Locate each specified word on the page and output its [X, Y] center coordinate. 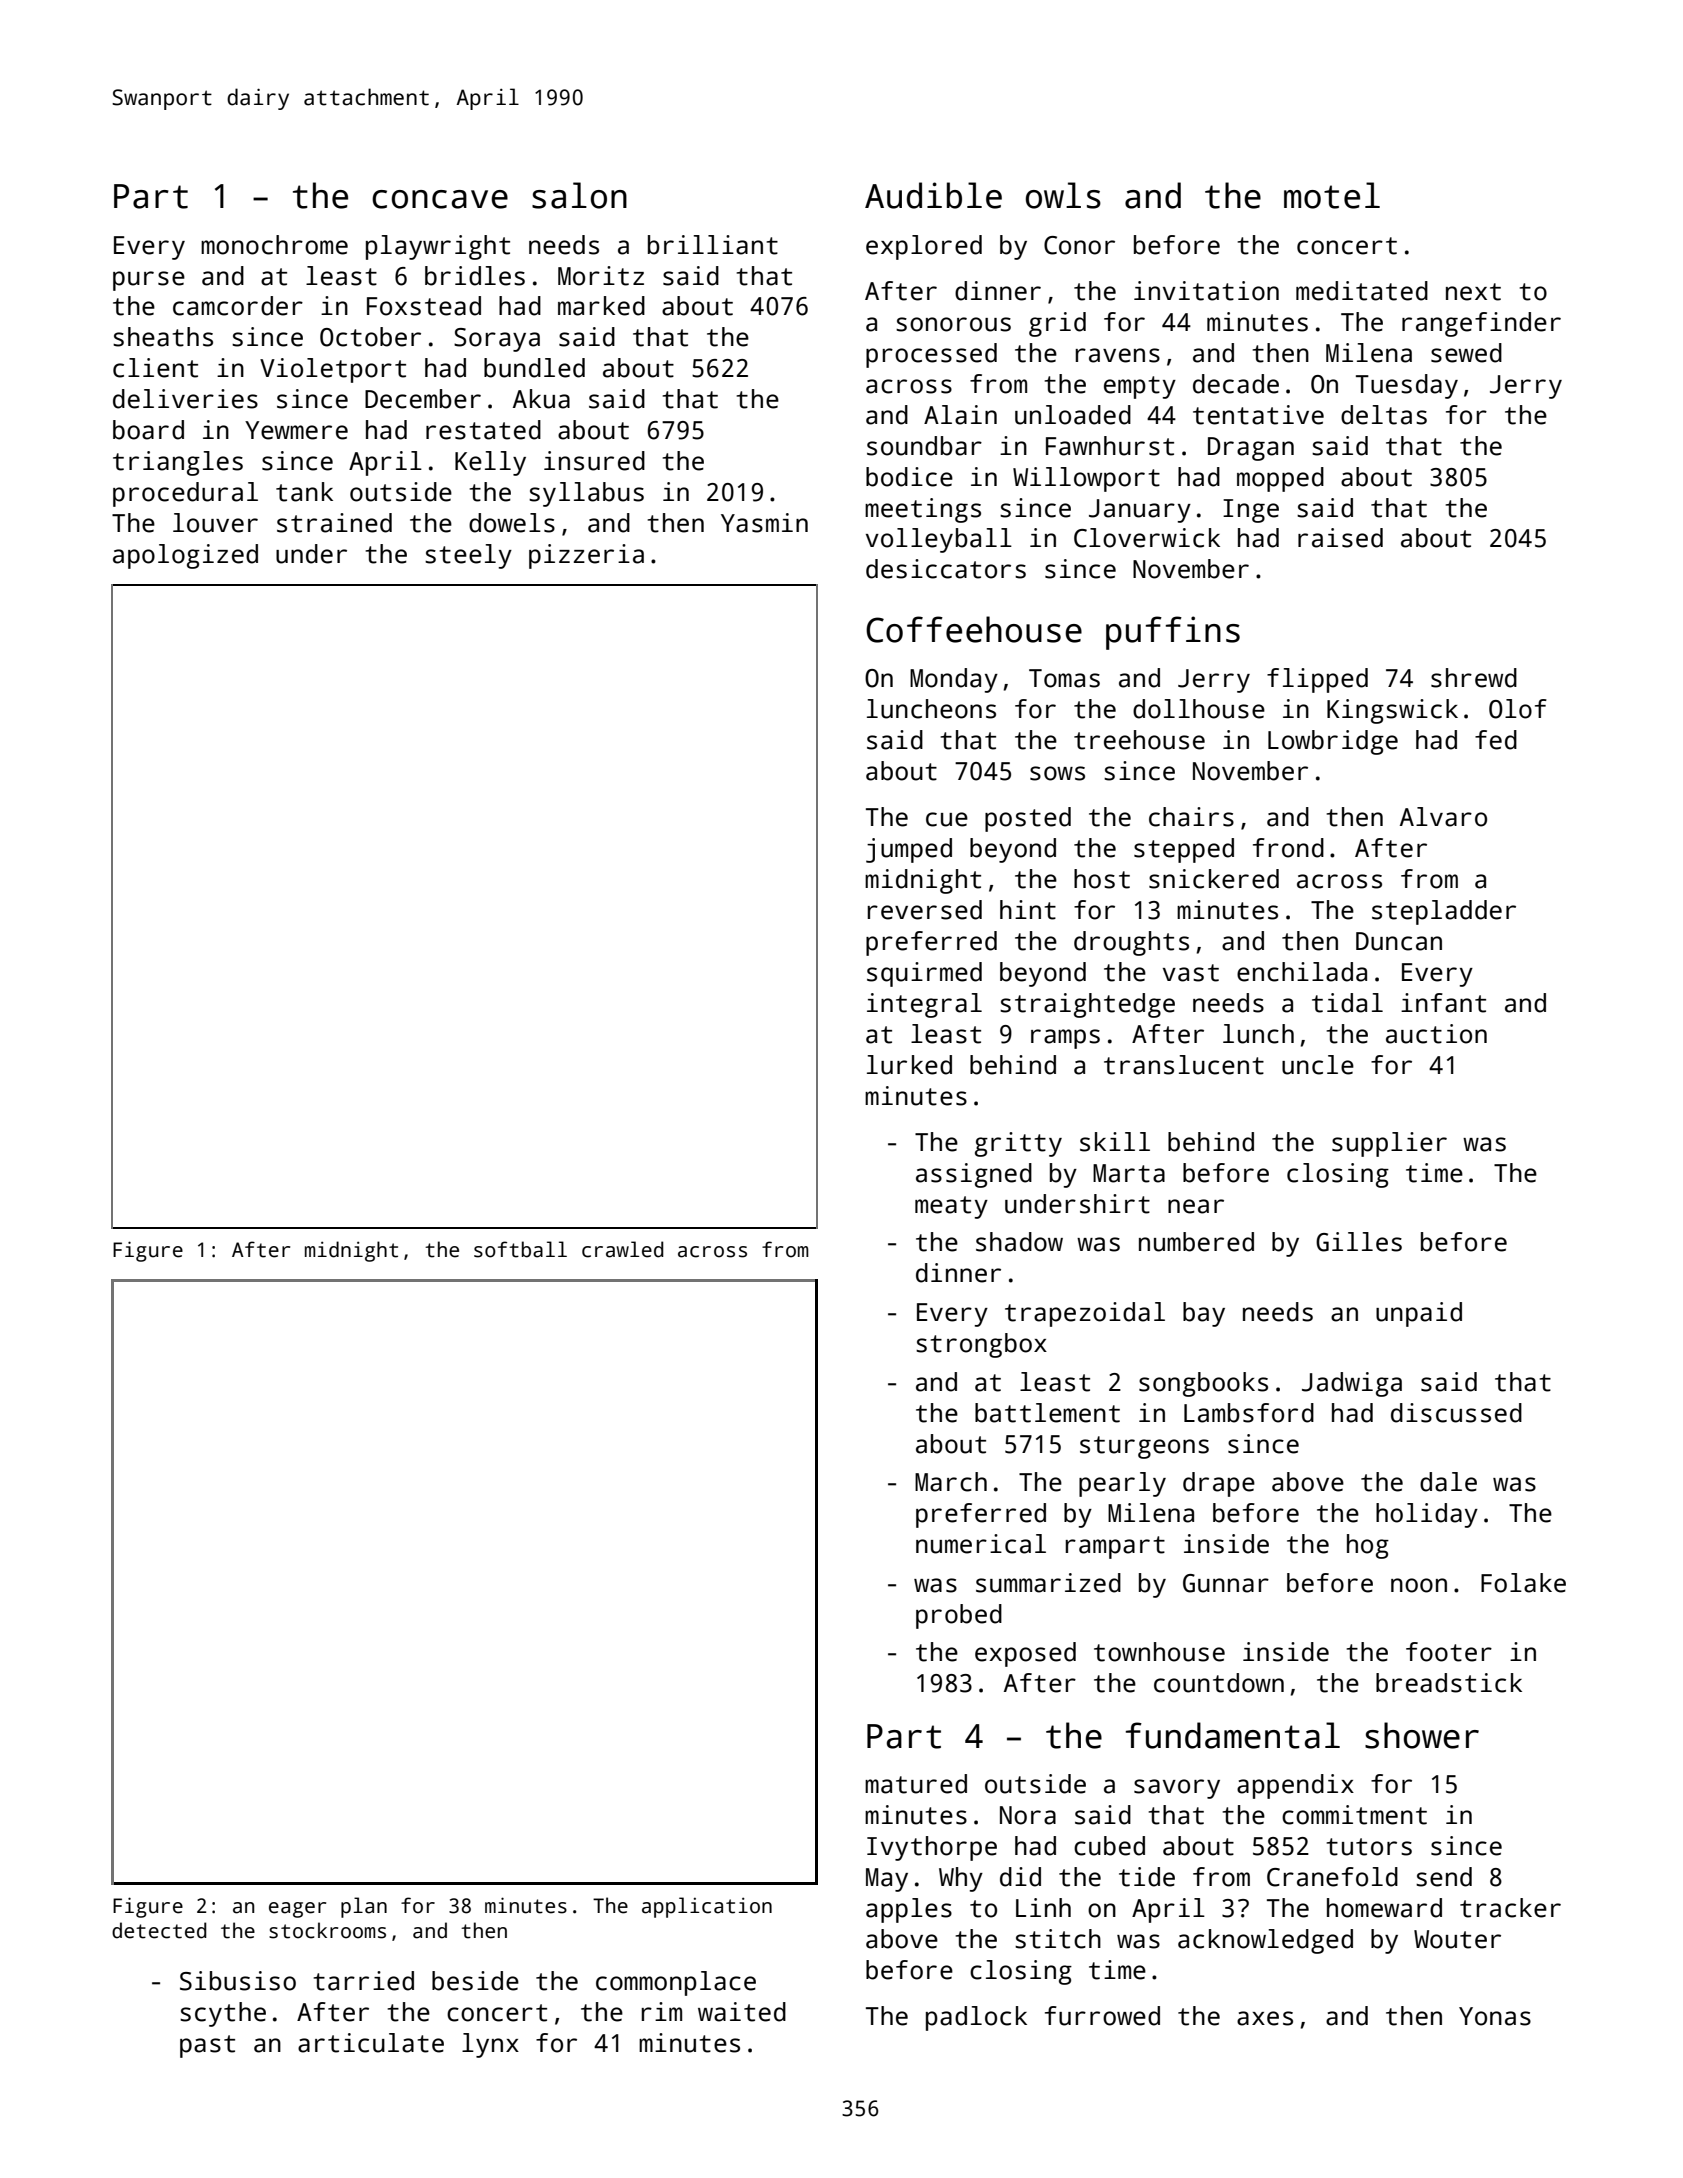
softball [520, 1249]
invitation [1206, 291]
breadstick [1449, 1683]
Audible [933, 195]
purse [149, 281]
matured [916, 1784]
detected [159, 1930]
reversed [925, 910]
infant [1443, 1003]
